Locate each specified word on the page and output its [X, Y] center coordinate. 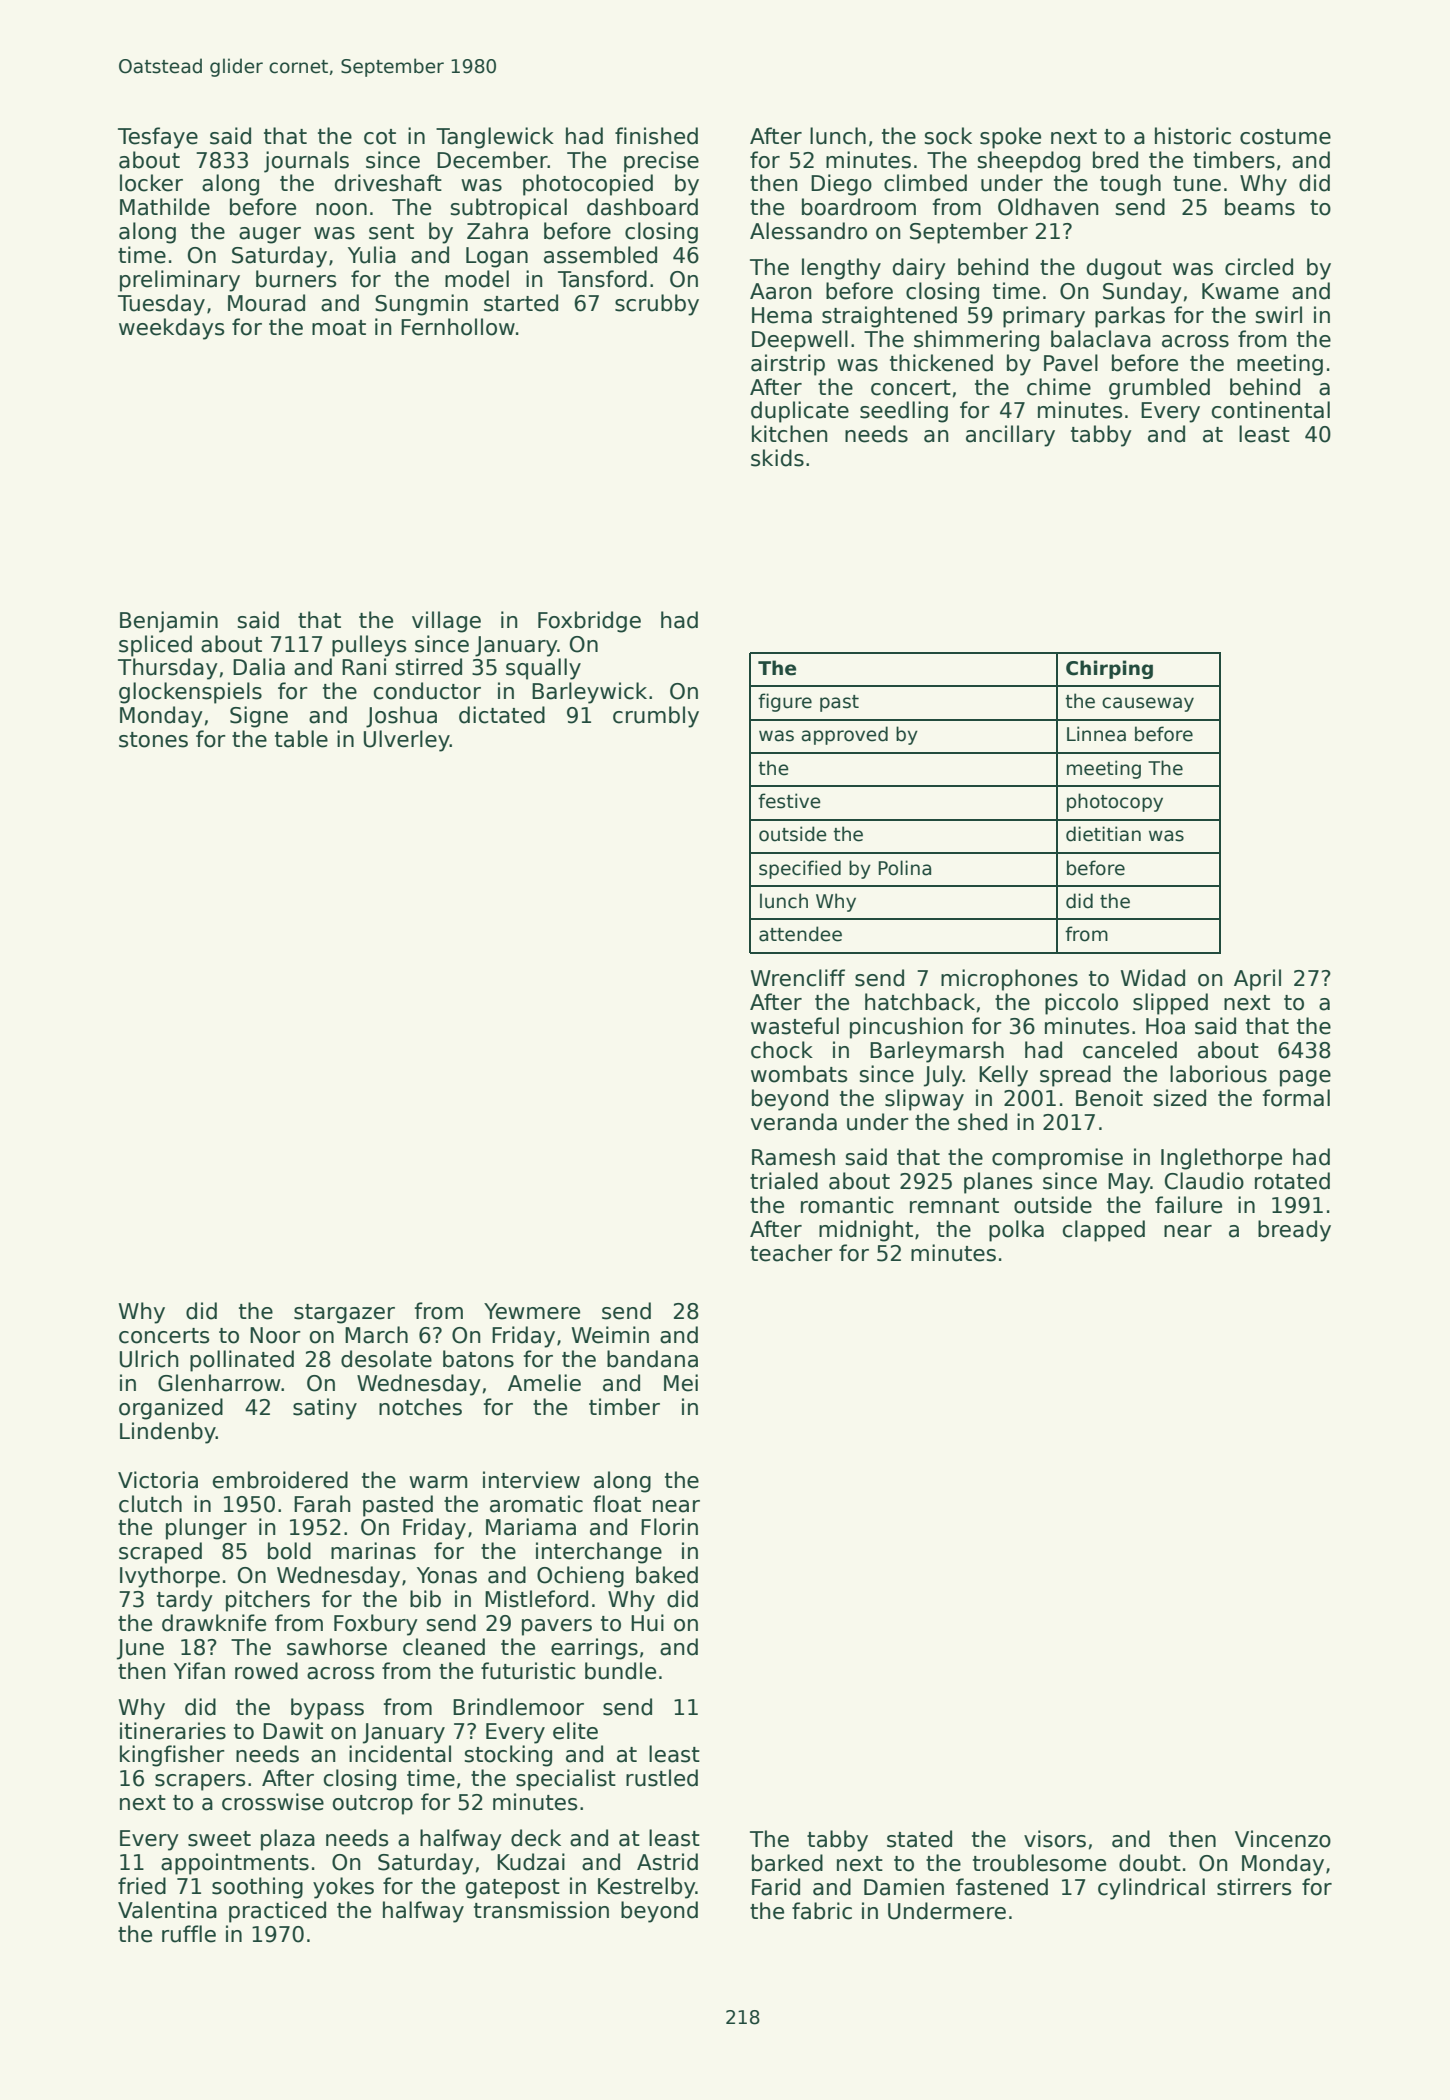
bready [1294, 1231]
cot [380, 137]
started [521, 303]
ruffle [189, 1934]
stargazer [344, 1314]
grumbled [1159, 389]
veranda [794, 1122]
